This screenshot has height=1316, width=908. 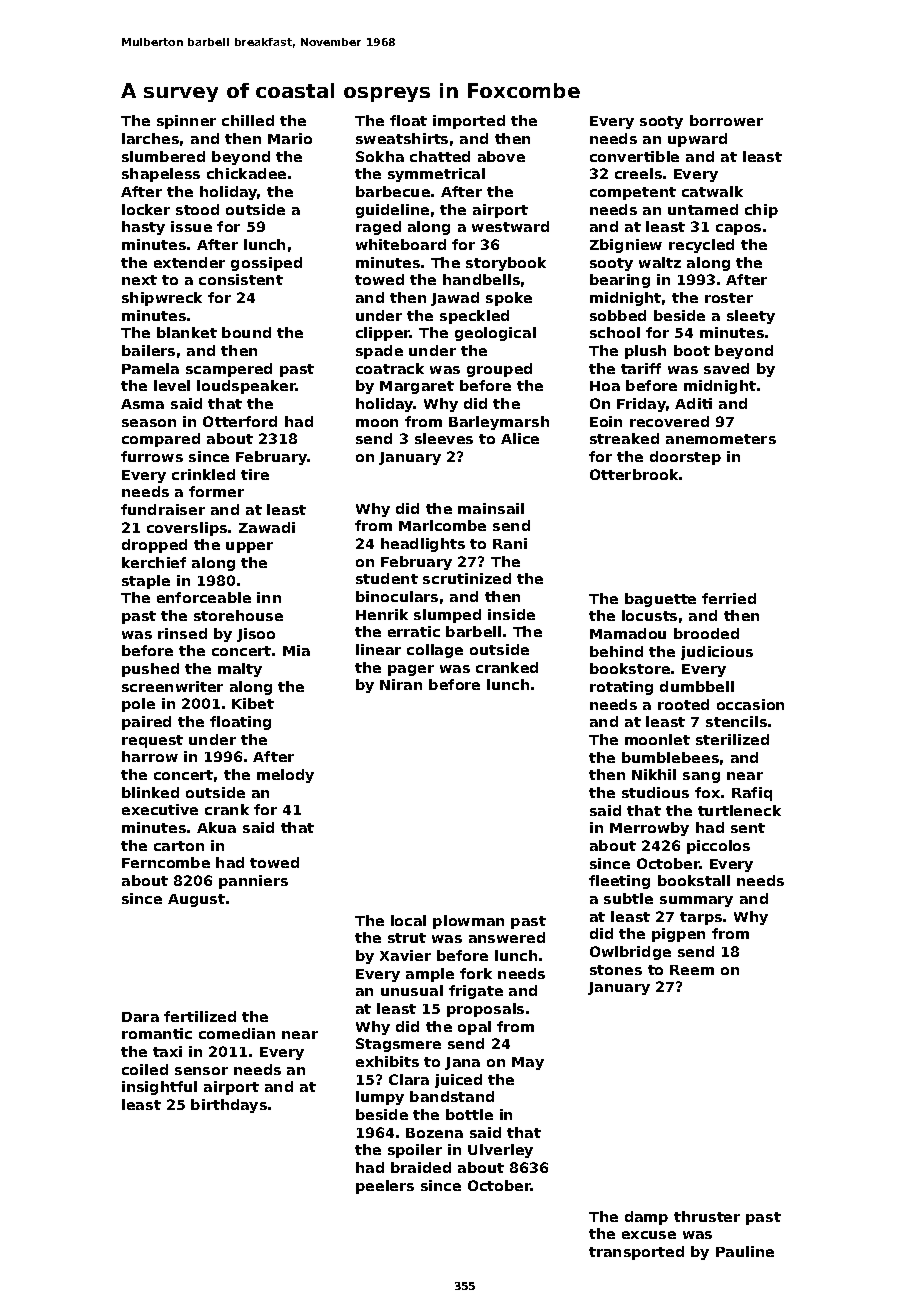 I want to click on birthdays, so click(x=229, y=1106).
